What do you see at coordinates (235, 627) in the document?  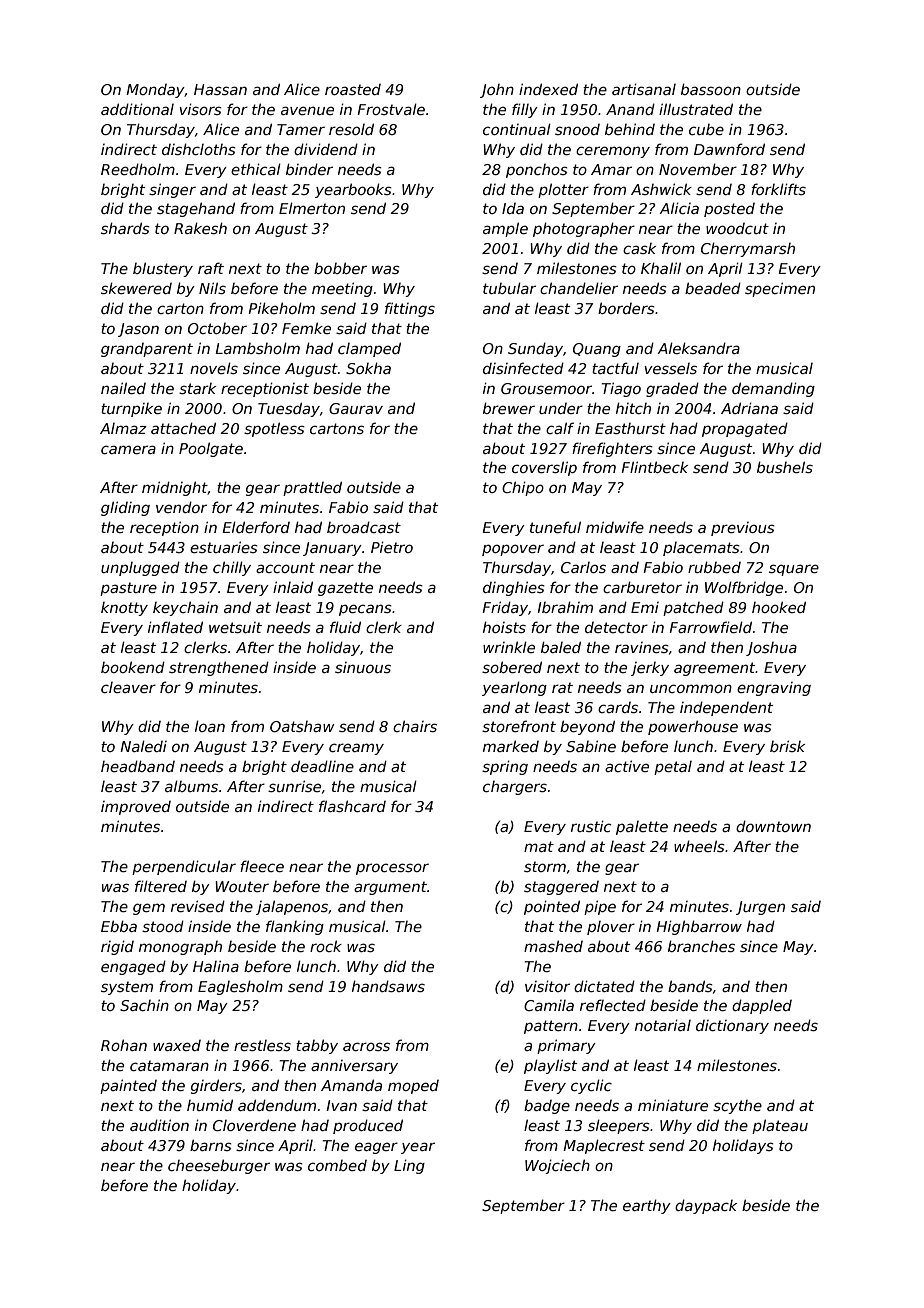 I see `wetsuit` at bounding box center [235, 627].
